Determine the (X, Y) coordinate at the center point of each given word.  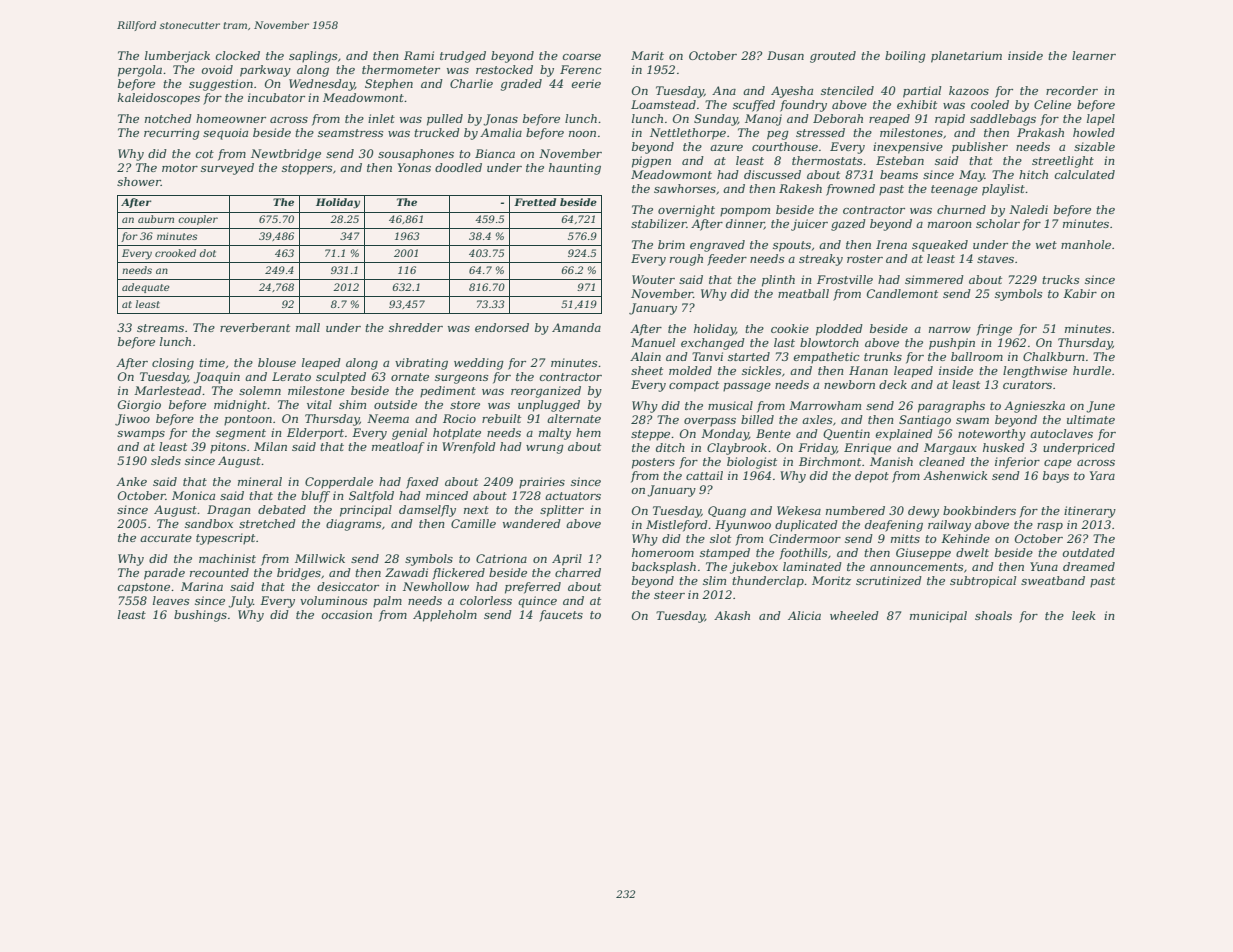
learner (1094, 55)
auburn (156, 219)
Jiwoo (132, 420)
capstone (144, 588)
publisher (980, 148)
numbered (855, 510)
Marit (647, 55)
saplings (313, 57)
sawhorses (685, 188)
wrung (545, 449)
